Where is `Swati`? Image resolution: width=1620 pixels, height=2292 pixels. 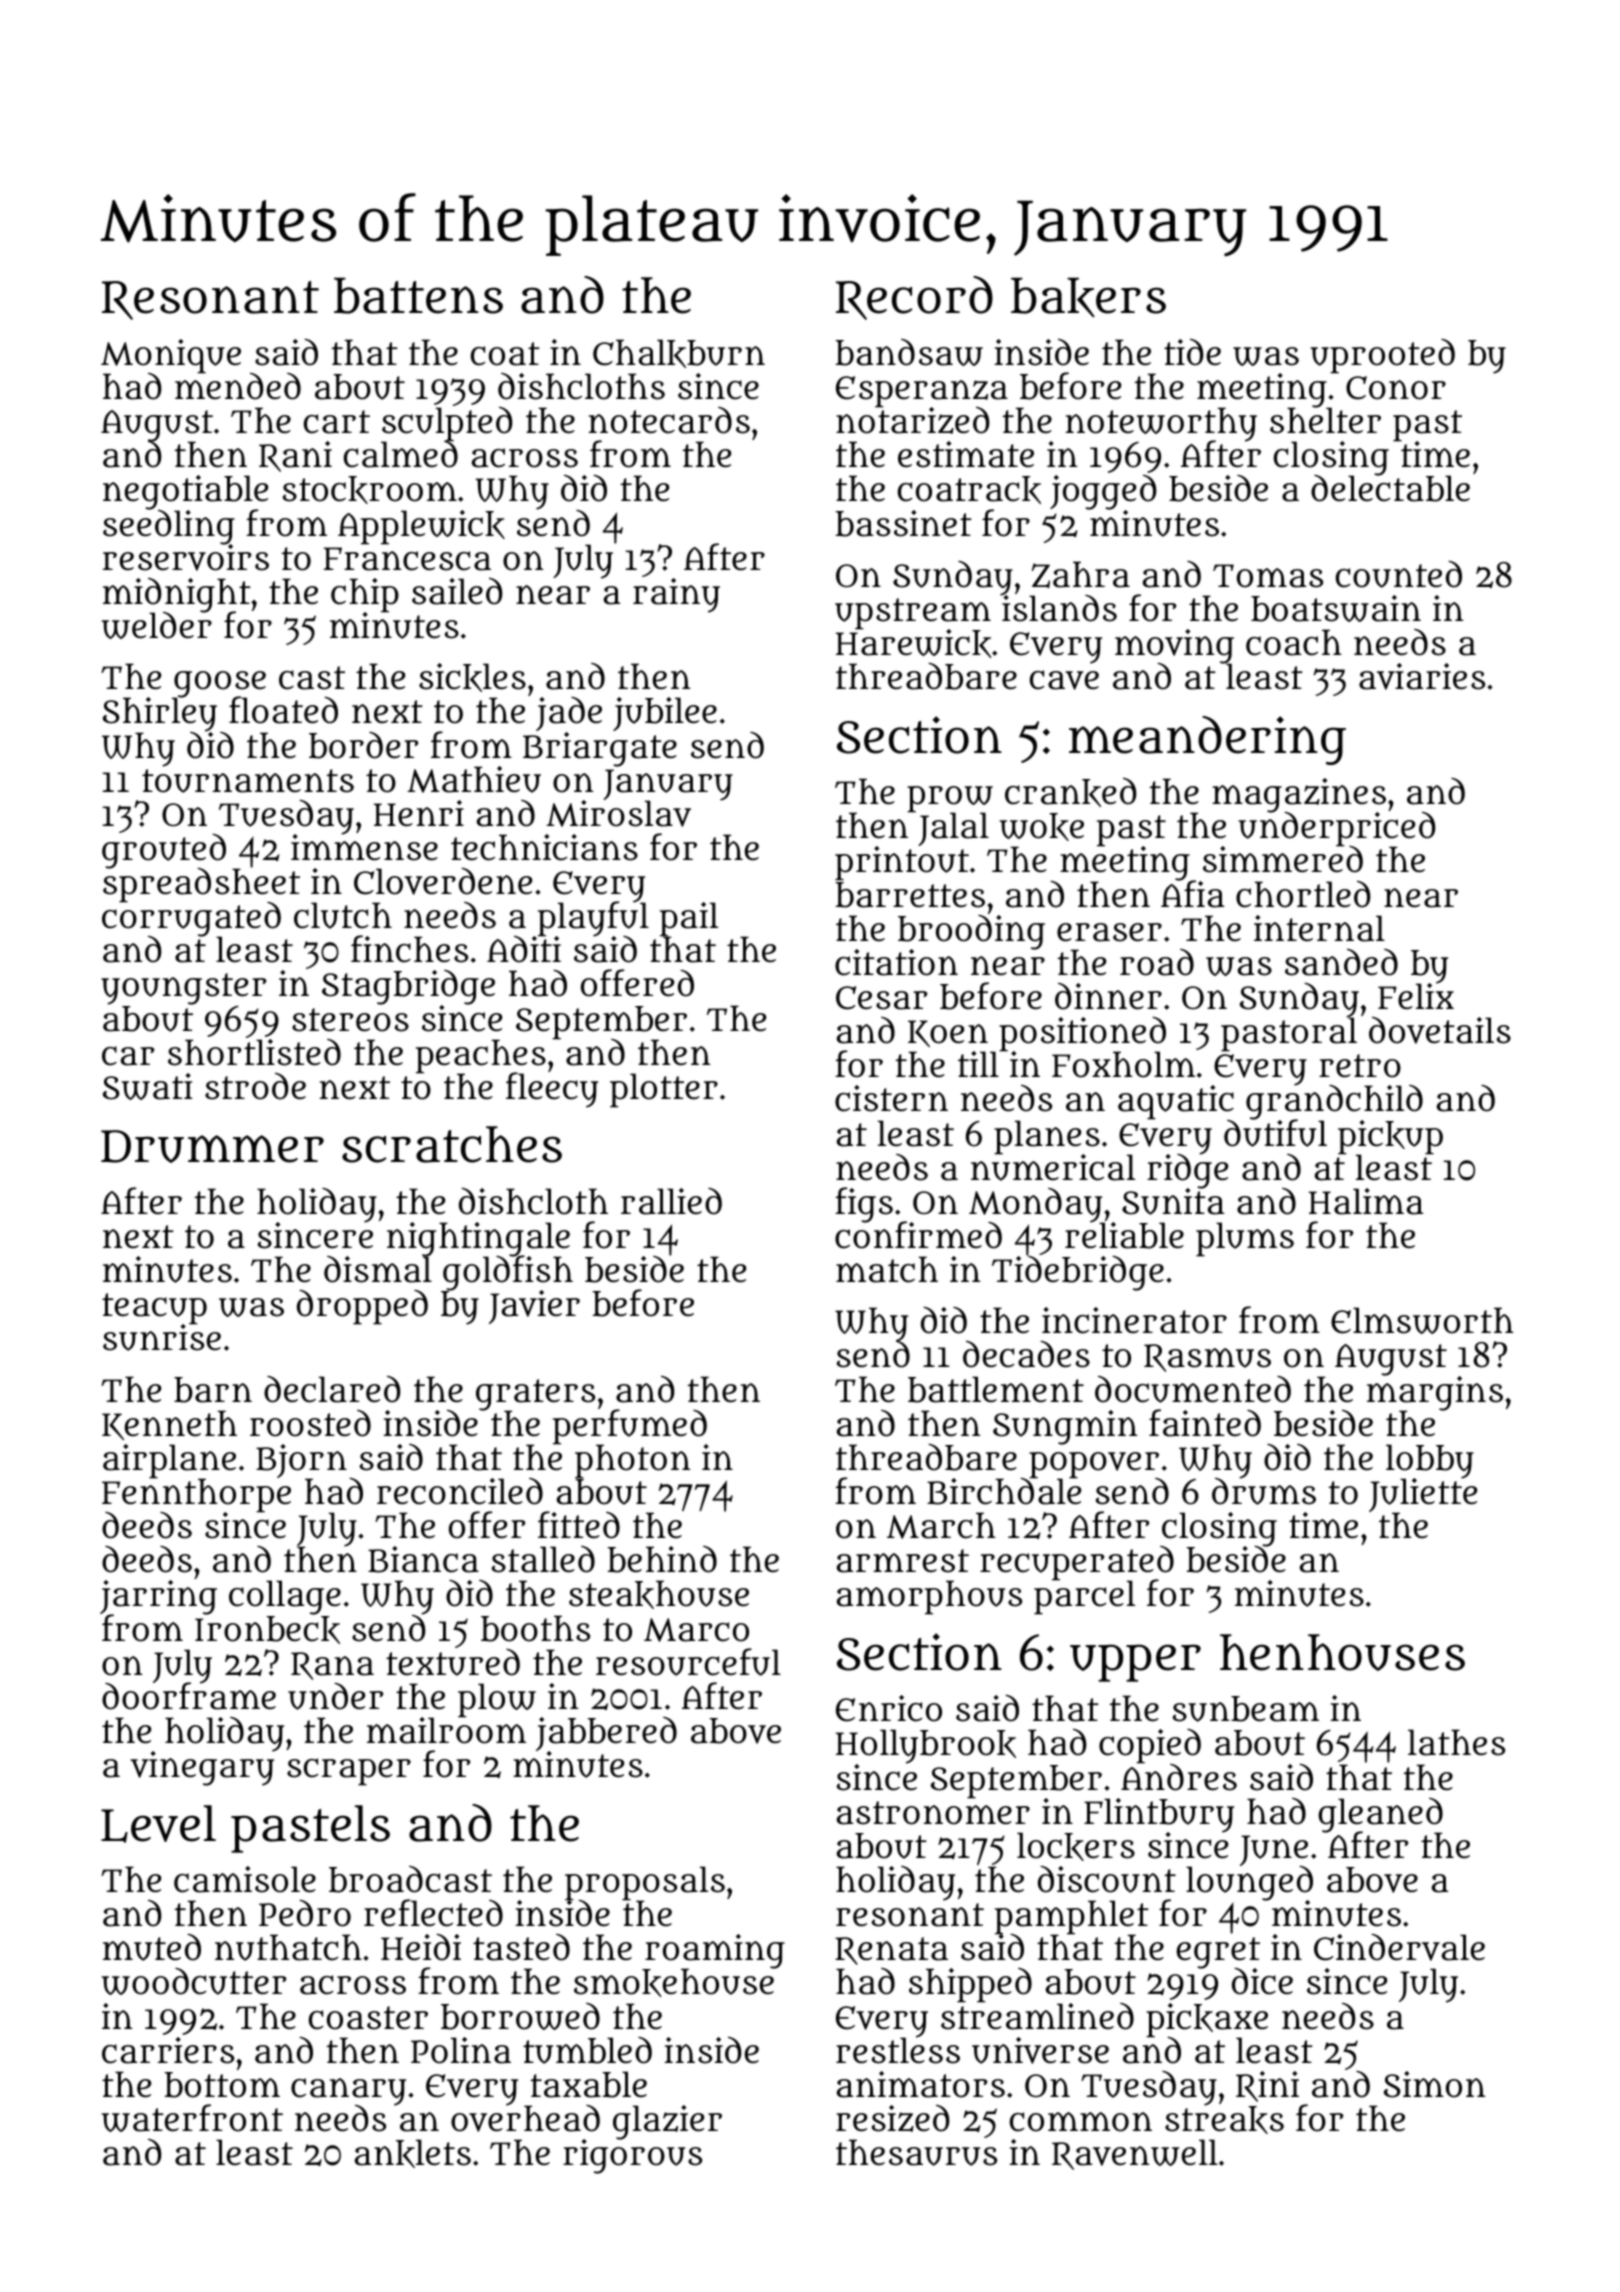 Swati is located at coordinates (148, 1086).
